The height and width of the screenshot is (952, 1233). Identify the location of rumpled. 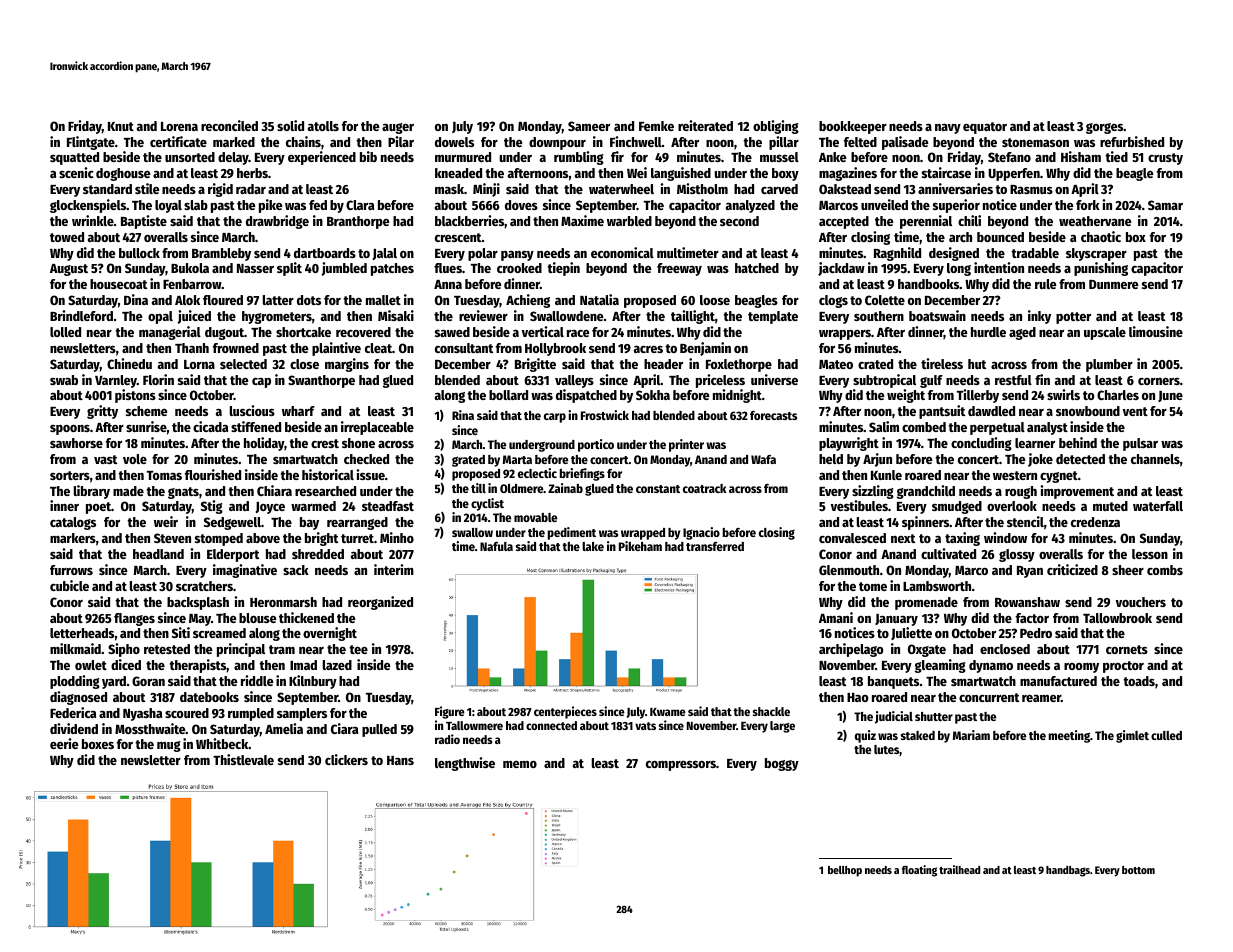
(251, 714).
